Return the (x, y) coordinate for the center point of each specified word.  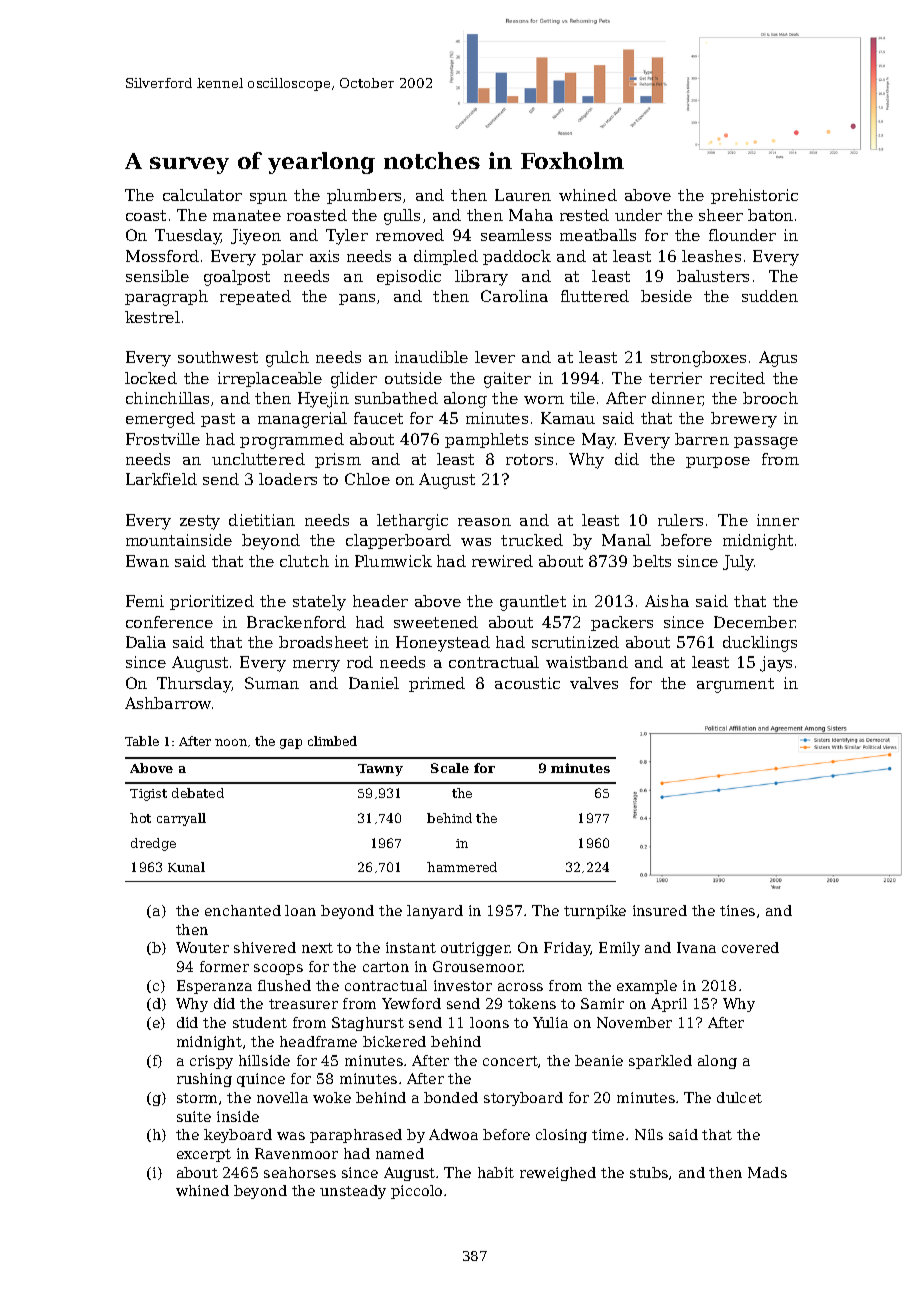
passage (766, 443)
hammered (462, 867)
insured (660, 910)
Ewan (147, 561)
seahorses (300, 1172)
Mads (767, 1172)
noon (231, 742)
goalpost (237, 278)
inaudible (431, 357)
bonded (451, 1097)
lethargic (412, 522)
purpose (718, 462)
